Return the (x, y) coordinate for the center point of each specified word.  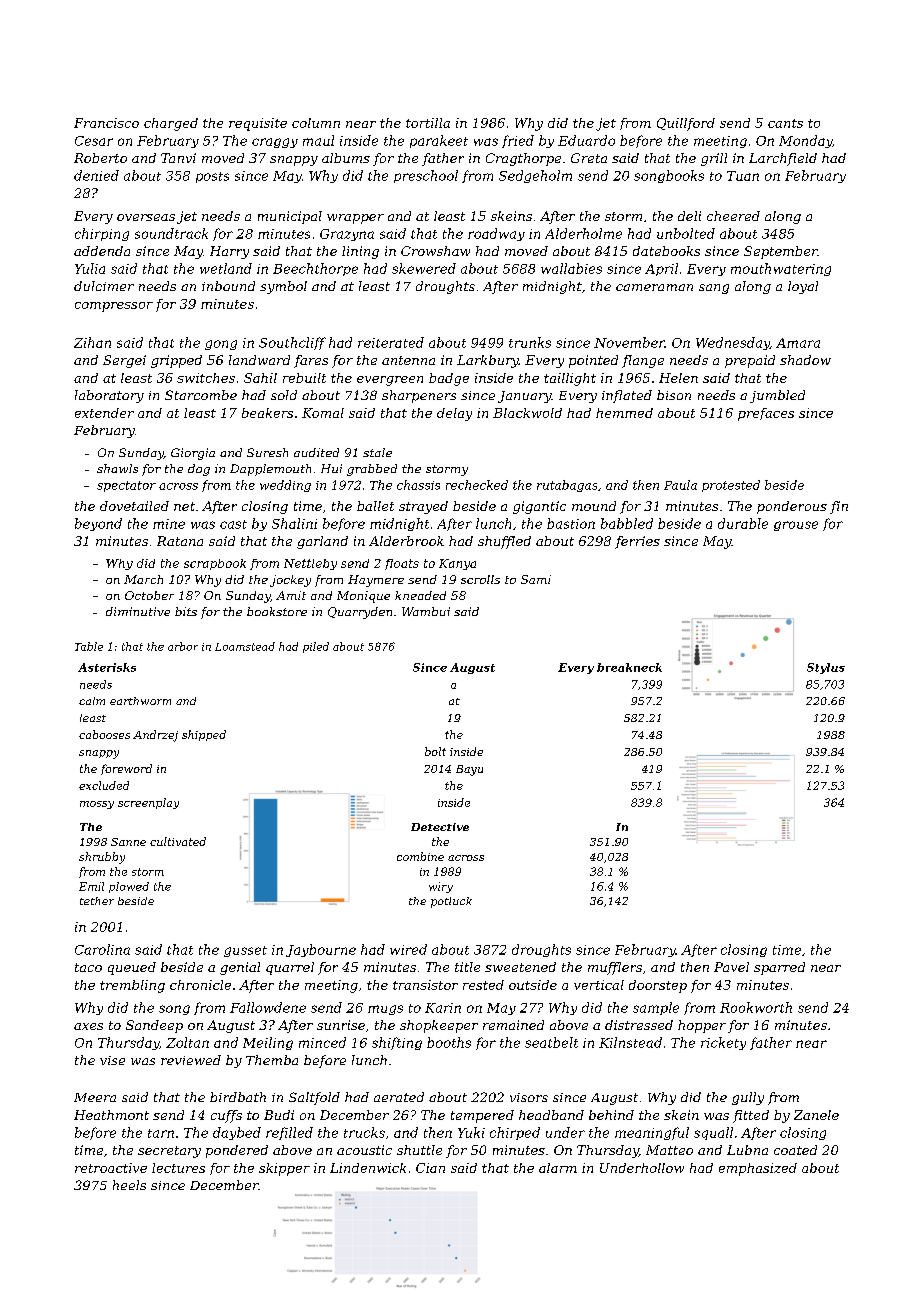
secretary (169, 1152)
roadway (496, 234)
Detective (440, 827)
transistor (425, 985)
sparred (779, 968)
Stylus (826, 668)
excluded (104, 785)
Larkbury (488, 361)
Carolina (102, 949)
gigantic (539, 507)
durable (743, 523)
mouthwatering (781, 269)
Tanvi (178, 158)
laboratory (109, 396)
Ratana (180, 541)
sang (714, 289)
